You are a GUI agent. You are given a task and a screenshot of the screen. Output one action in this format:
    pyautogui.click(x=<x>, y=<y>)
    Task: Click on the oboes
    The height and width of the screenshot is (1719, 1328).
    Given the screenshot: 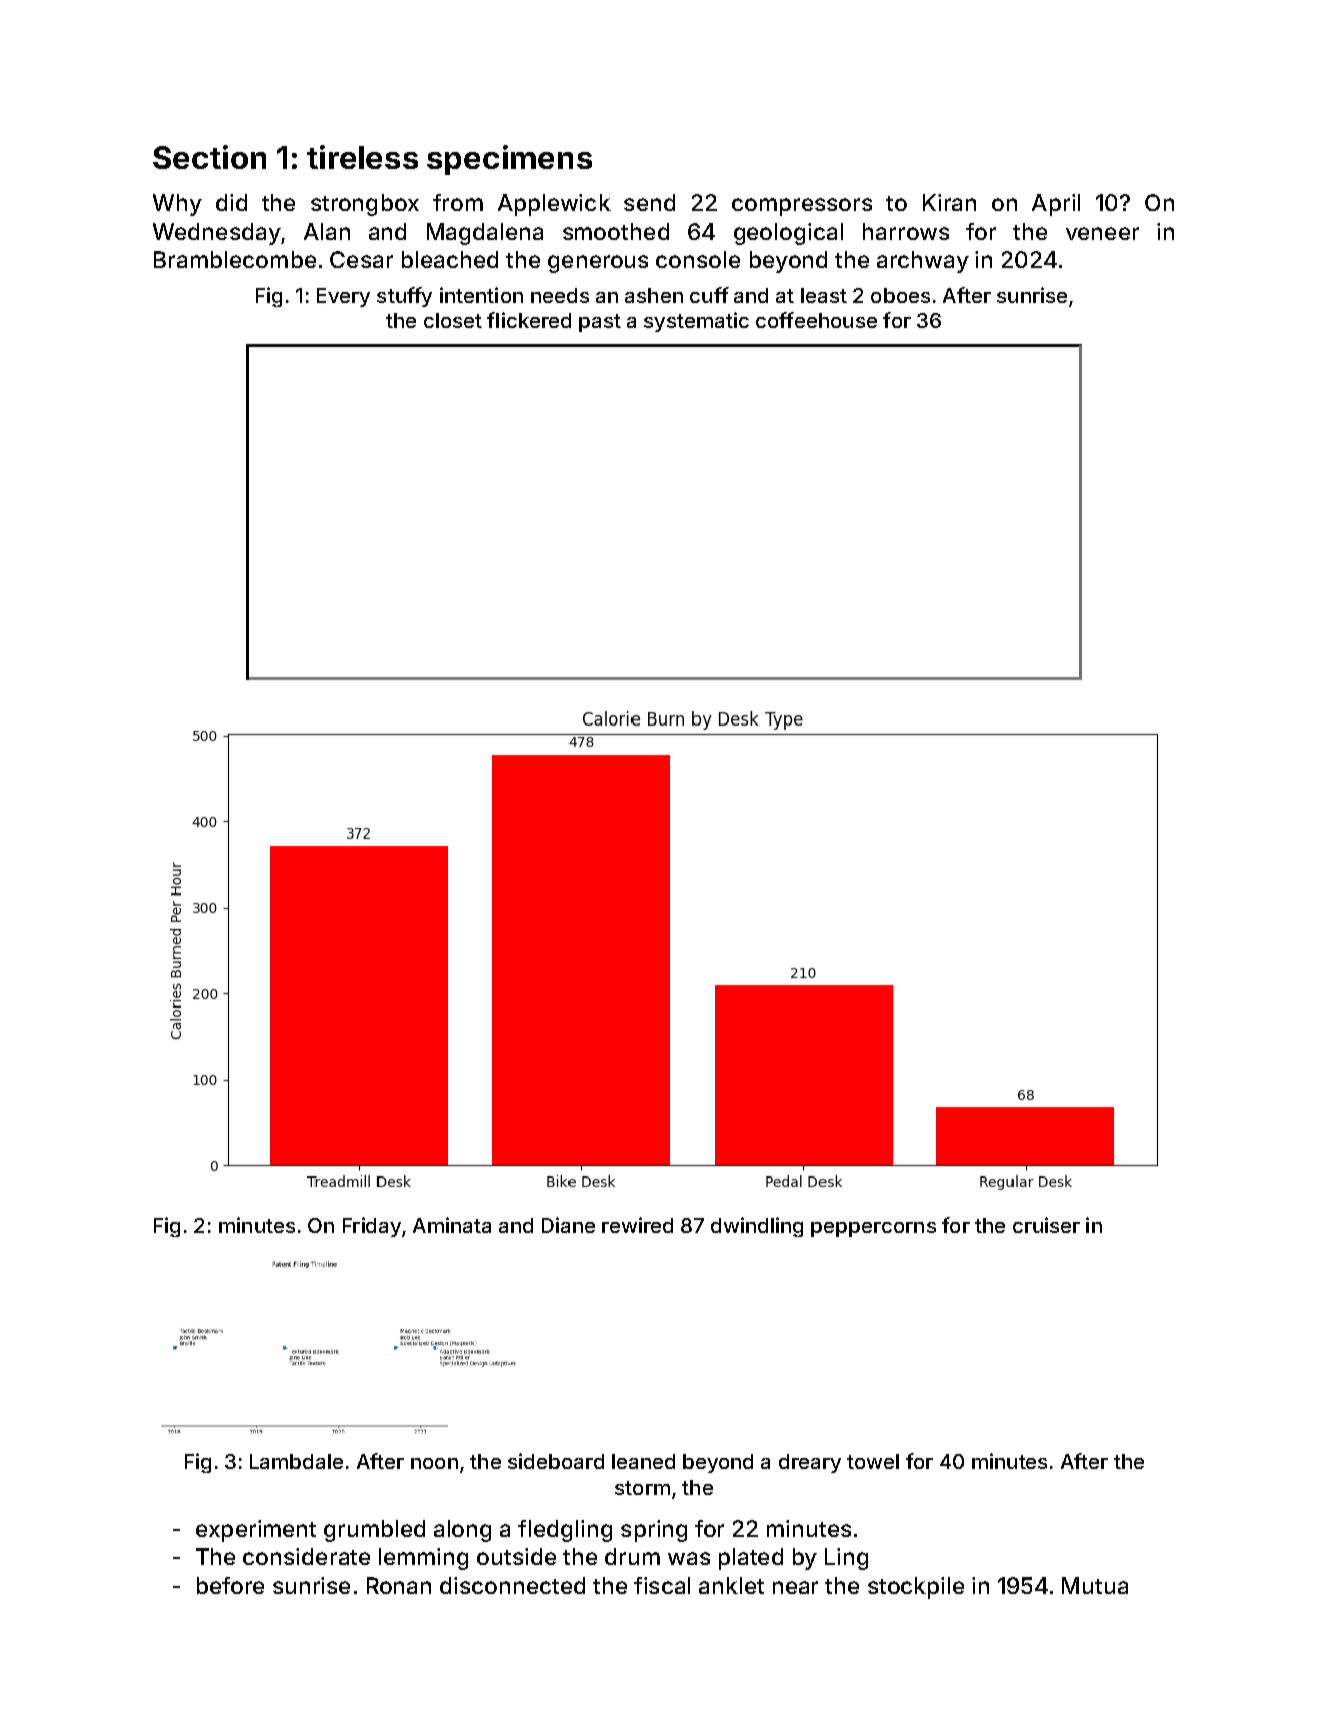 What is the action you would take?
    pyautogui.click(x=900, y=295)
